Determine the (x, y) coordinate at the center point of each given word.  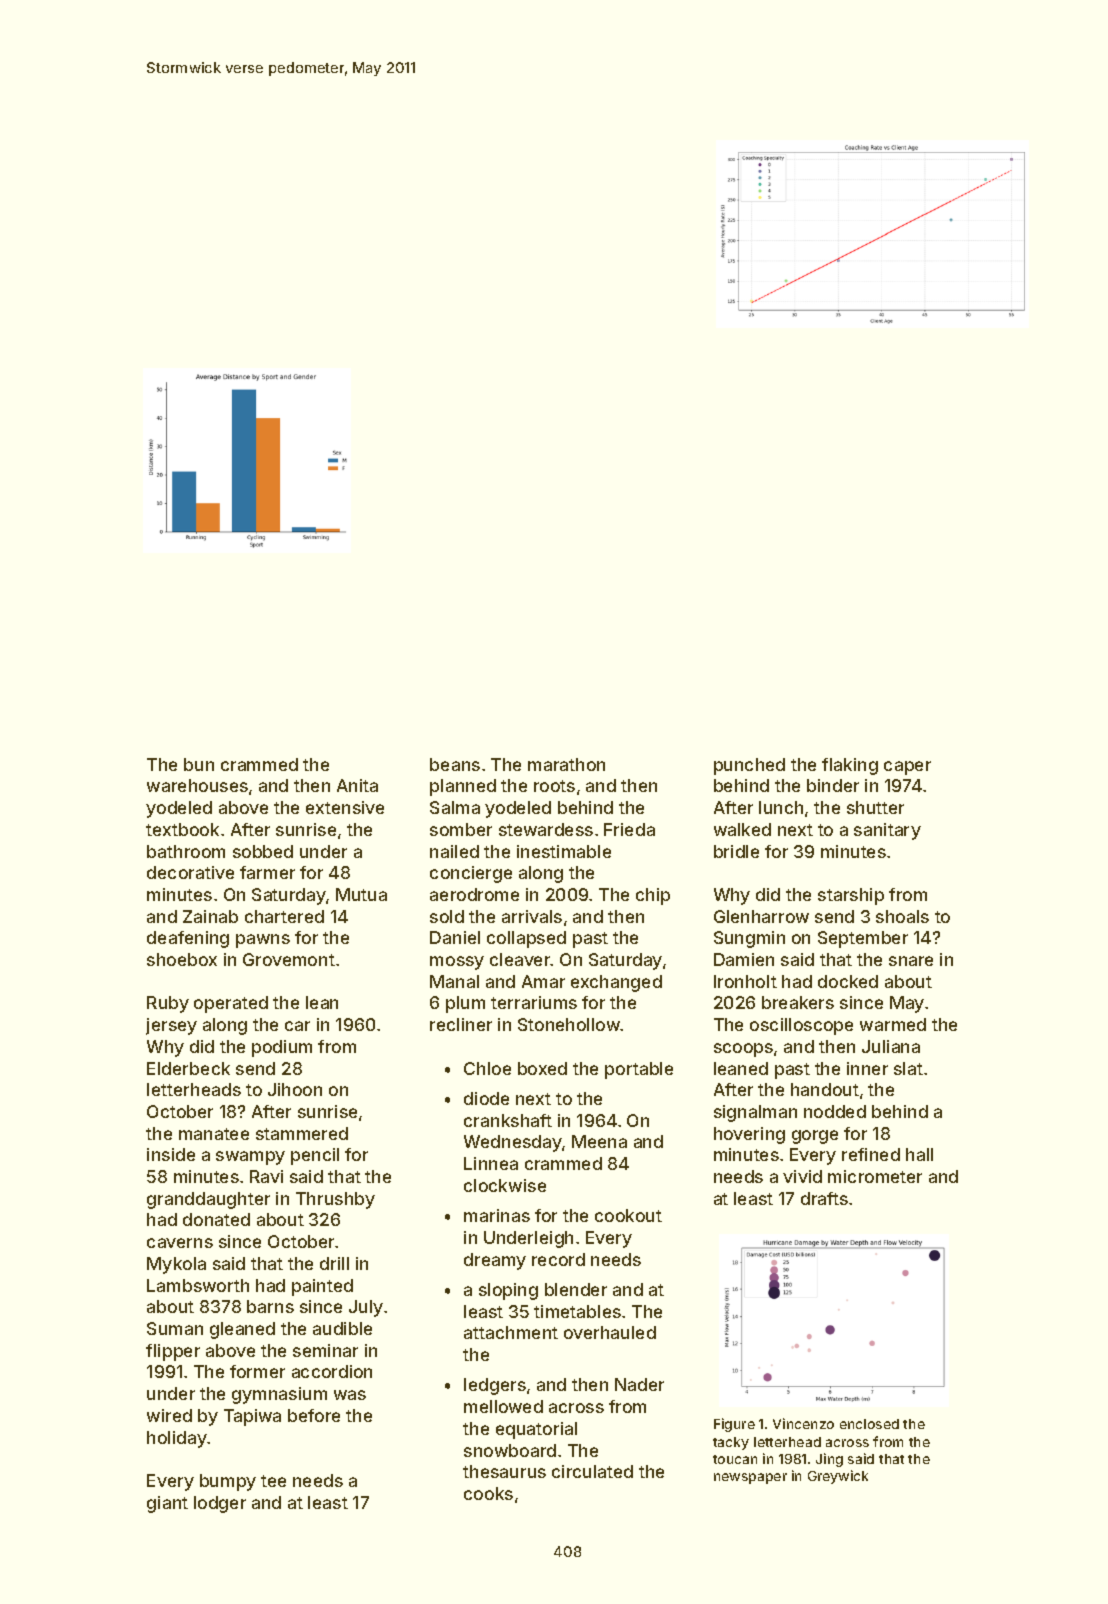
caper (907, 768)
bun (199, 764)
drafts (824, 1198)
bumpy (228, 1482)
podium (282, 1048)
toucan (735, 1459)
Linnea (491, 1163)
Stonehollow (569, 1024)
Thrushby (335, 1200)
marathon (566, 764)
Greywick (838, 1477)
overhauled (610, 1332)
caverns (180, 1243)
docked (848, 981)
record (558, 1259)
